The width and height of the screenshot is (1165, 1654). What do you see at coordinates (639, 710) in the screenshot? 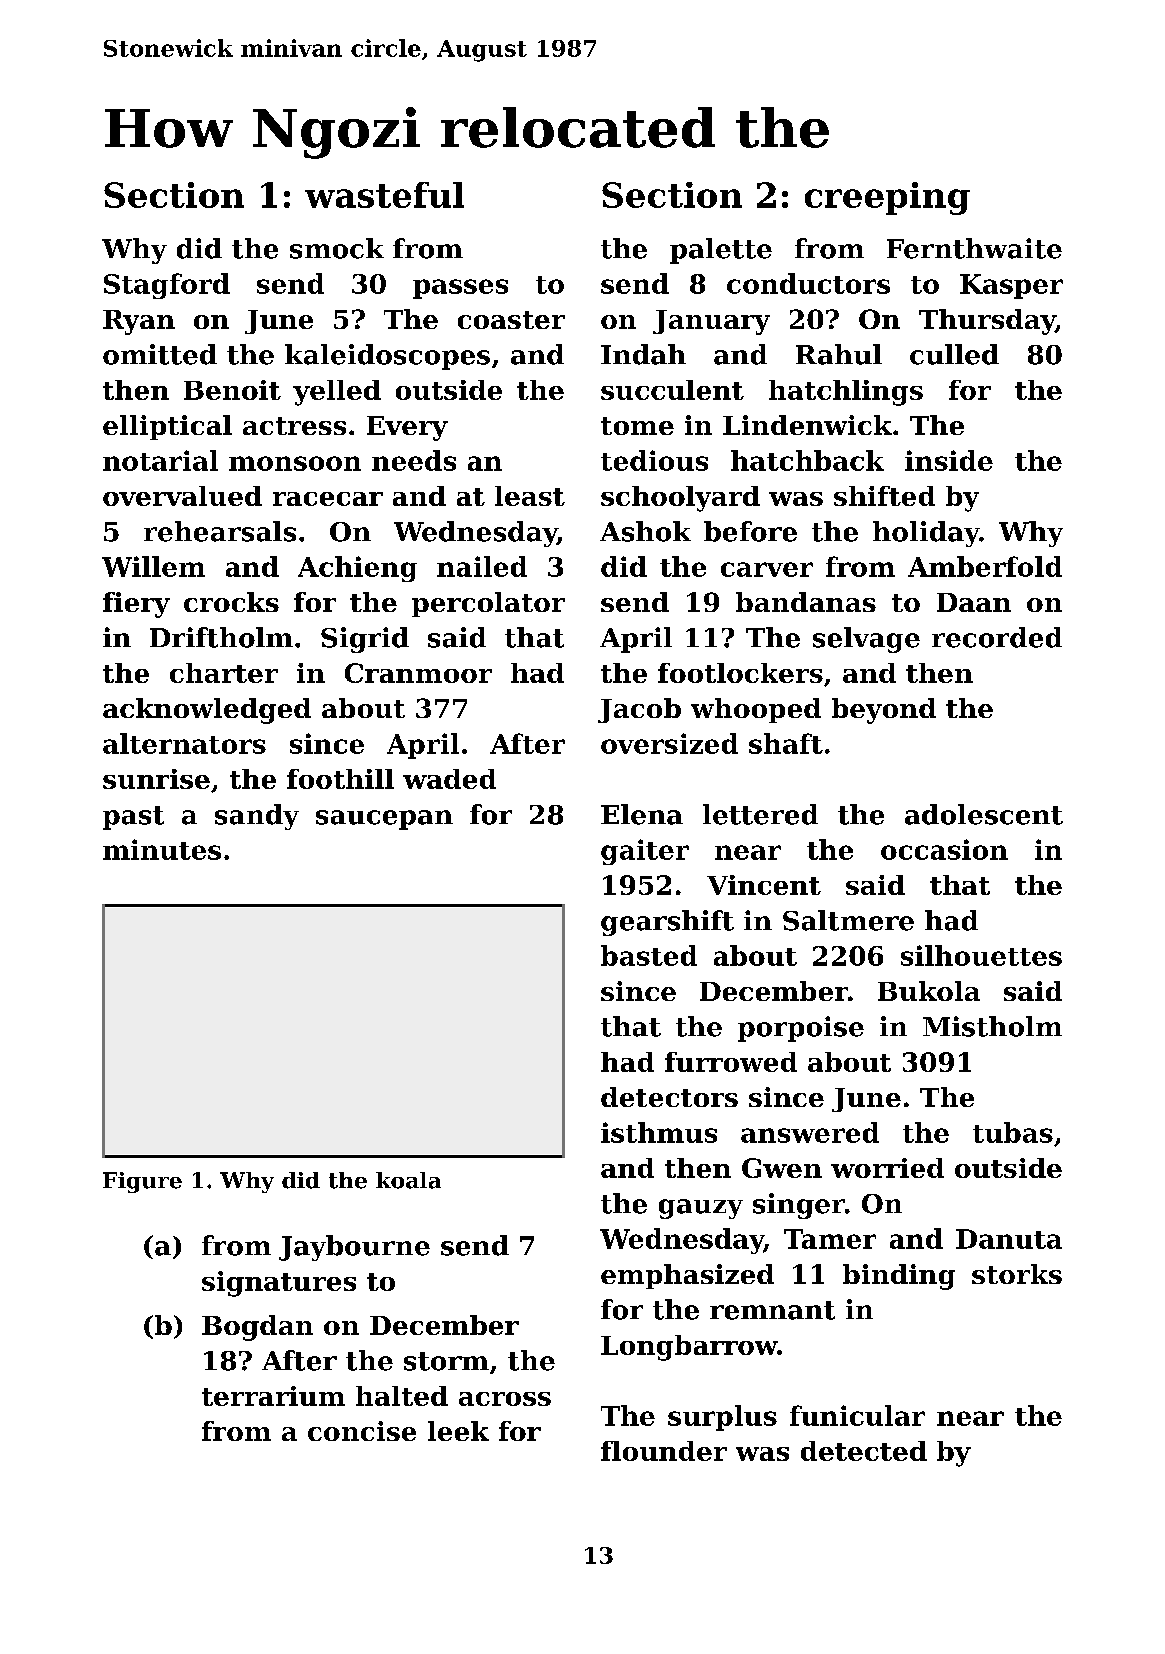
I see `Jacob` at bounding box center [639, 710].
